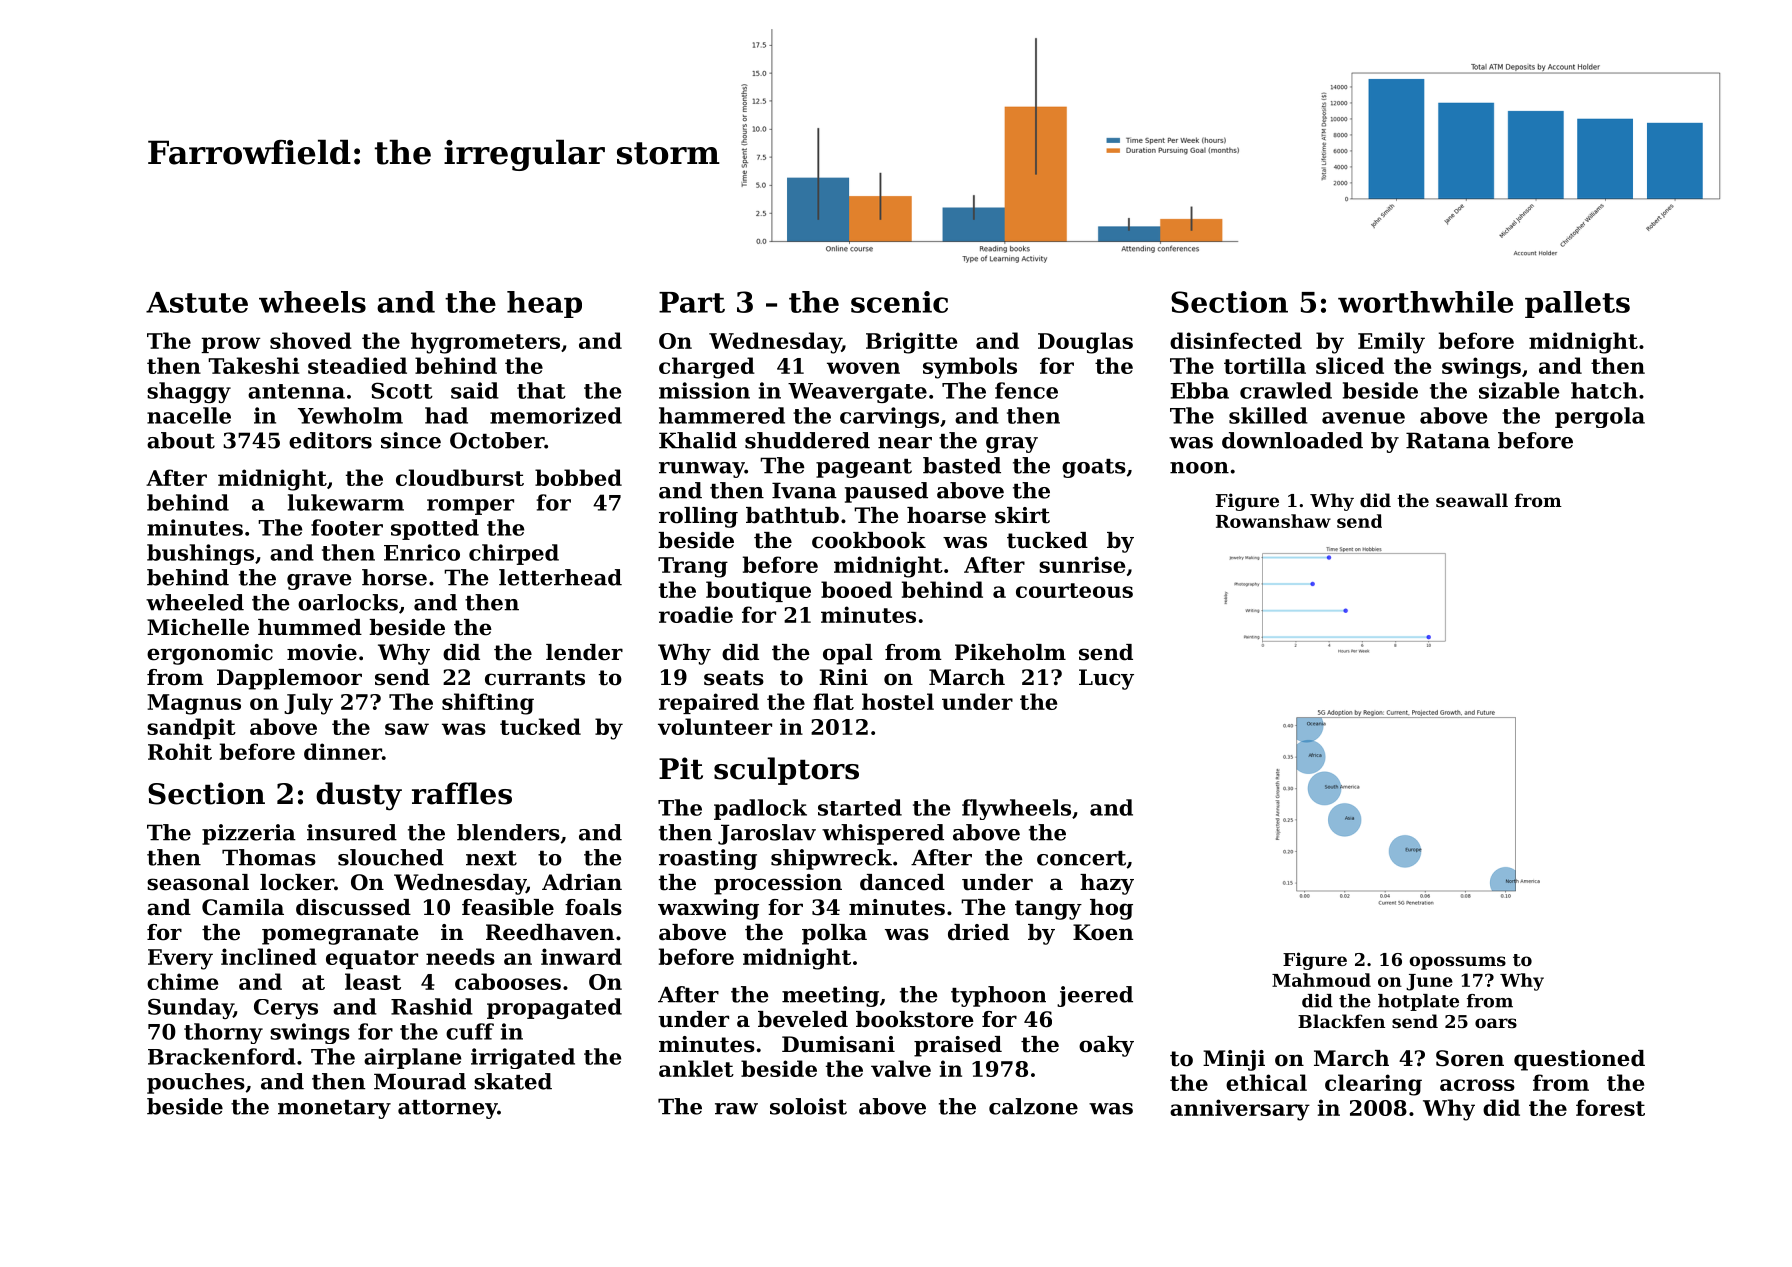  Describe the element at coordinates (180, 751) in the screenshot. I see `Rohit` at that location.
